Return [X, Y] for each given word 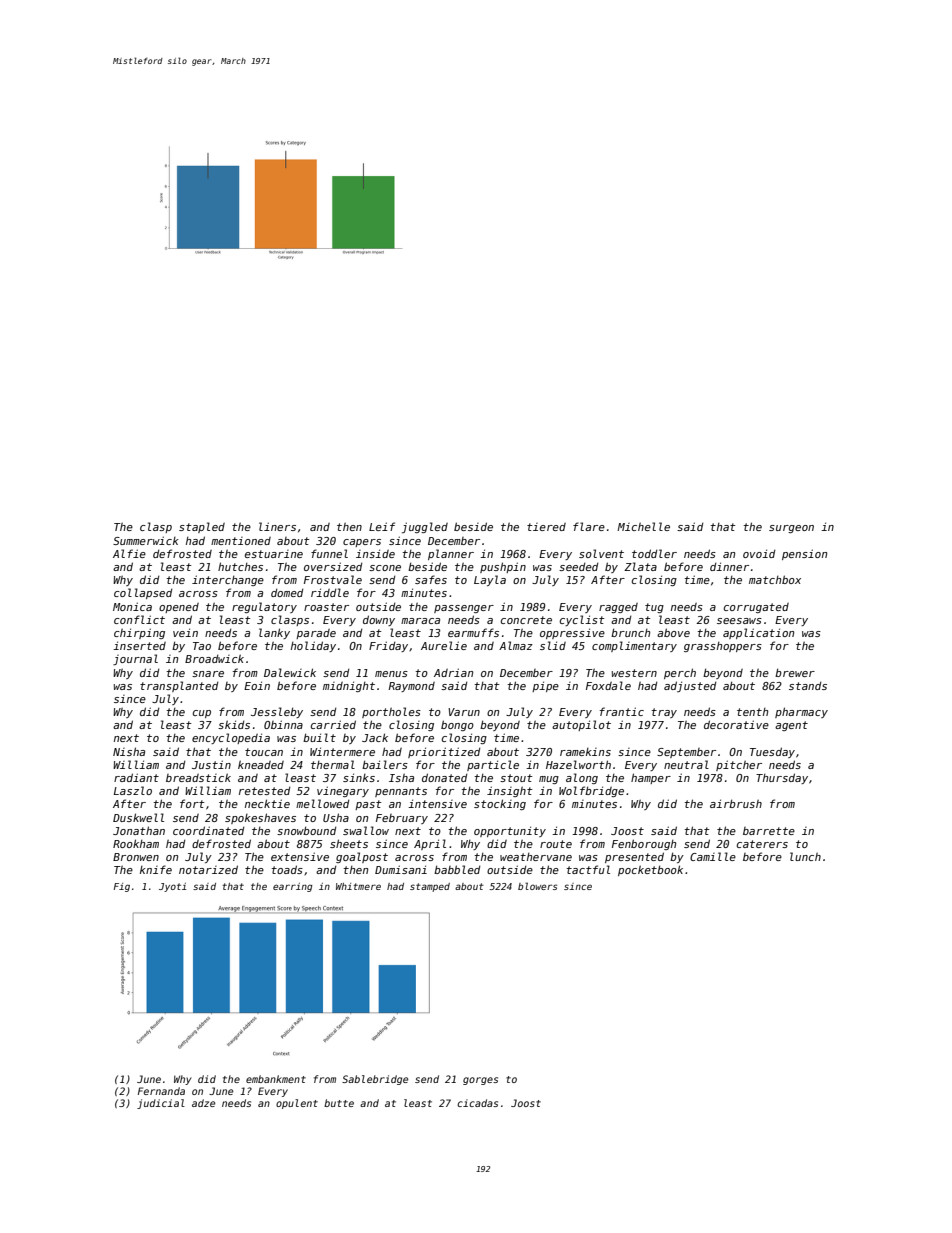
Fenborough [644, 844]
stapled [202, 527]
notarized [208, 869]
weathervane [536, 857]
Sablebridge [375, 1080]
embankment [276, 1079]
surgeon [791, 529]
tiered [546, 527]
